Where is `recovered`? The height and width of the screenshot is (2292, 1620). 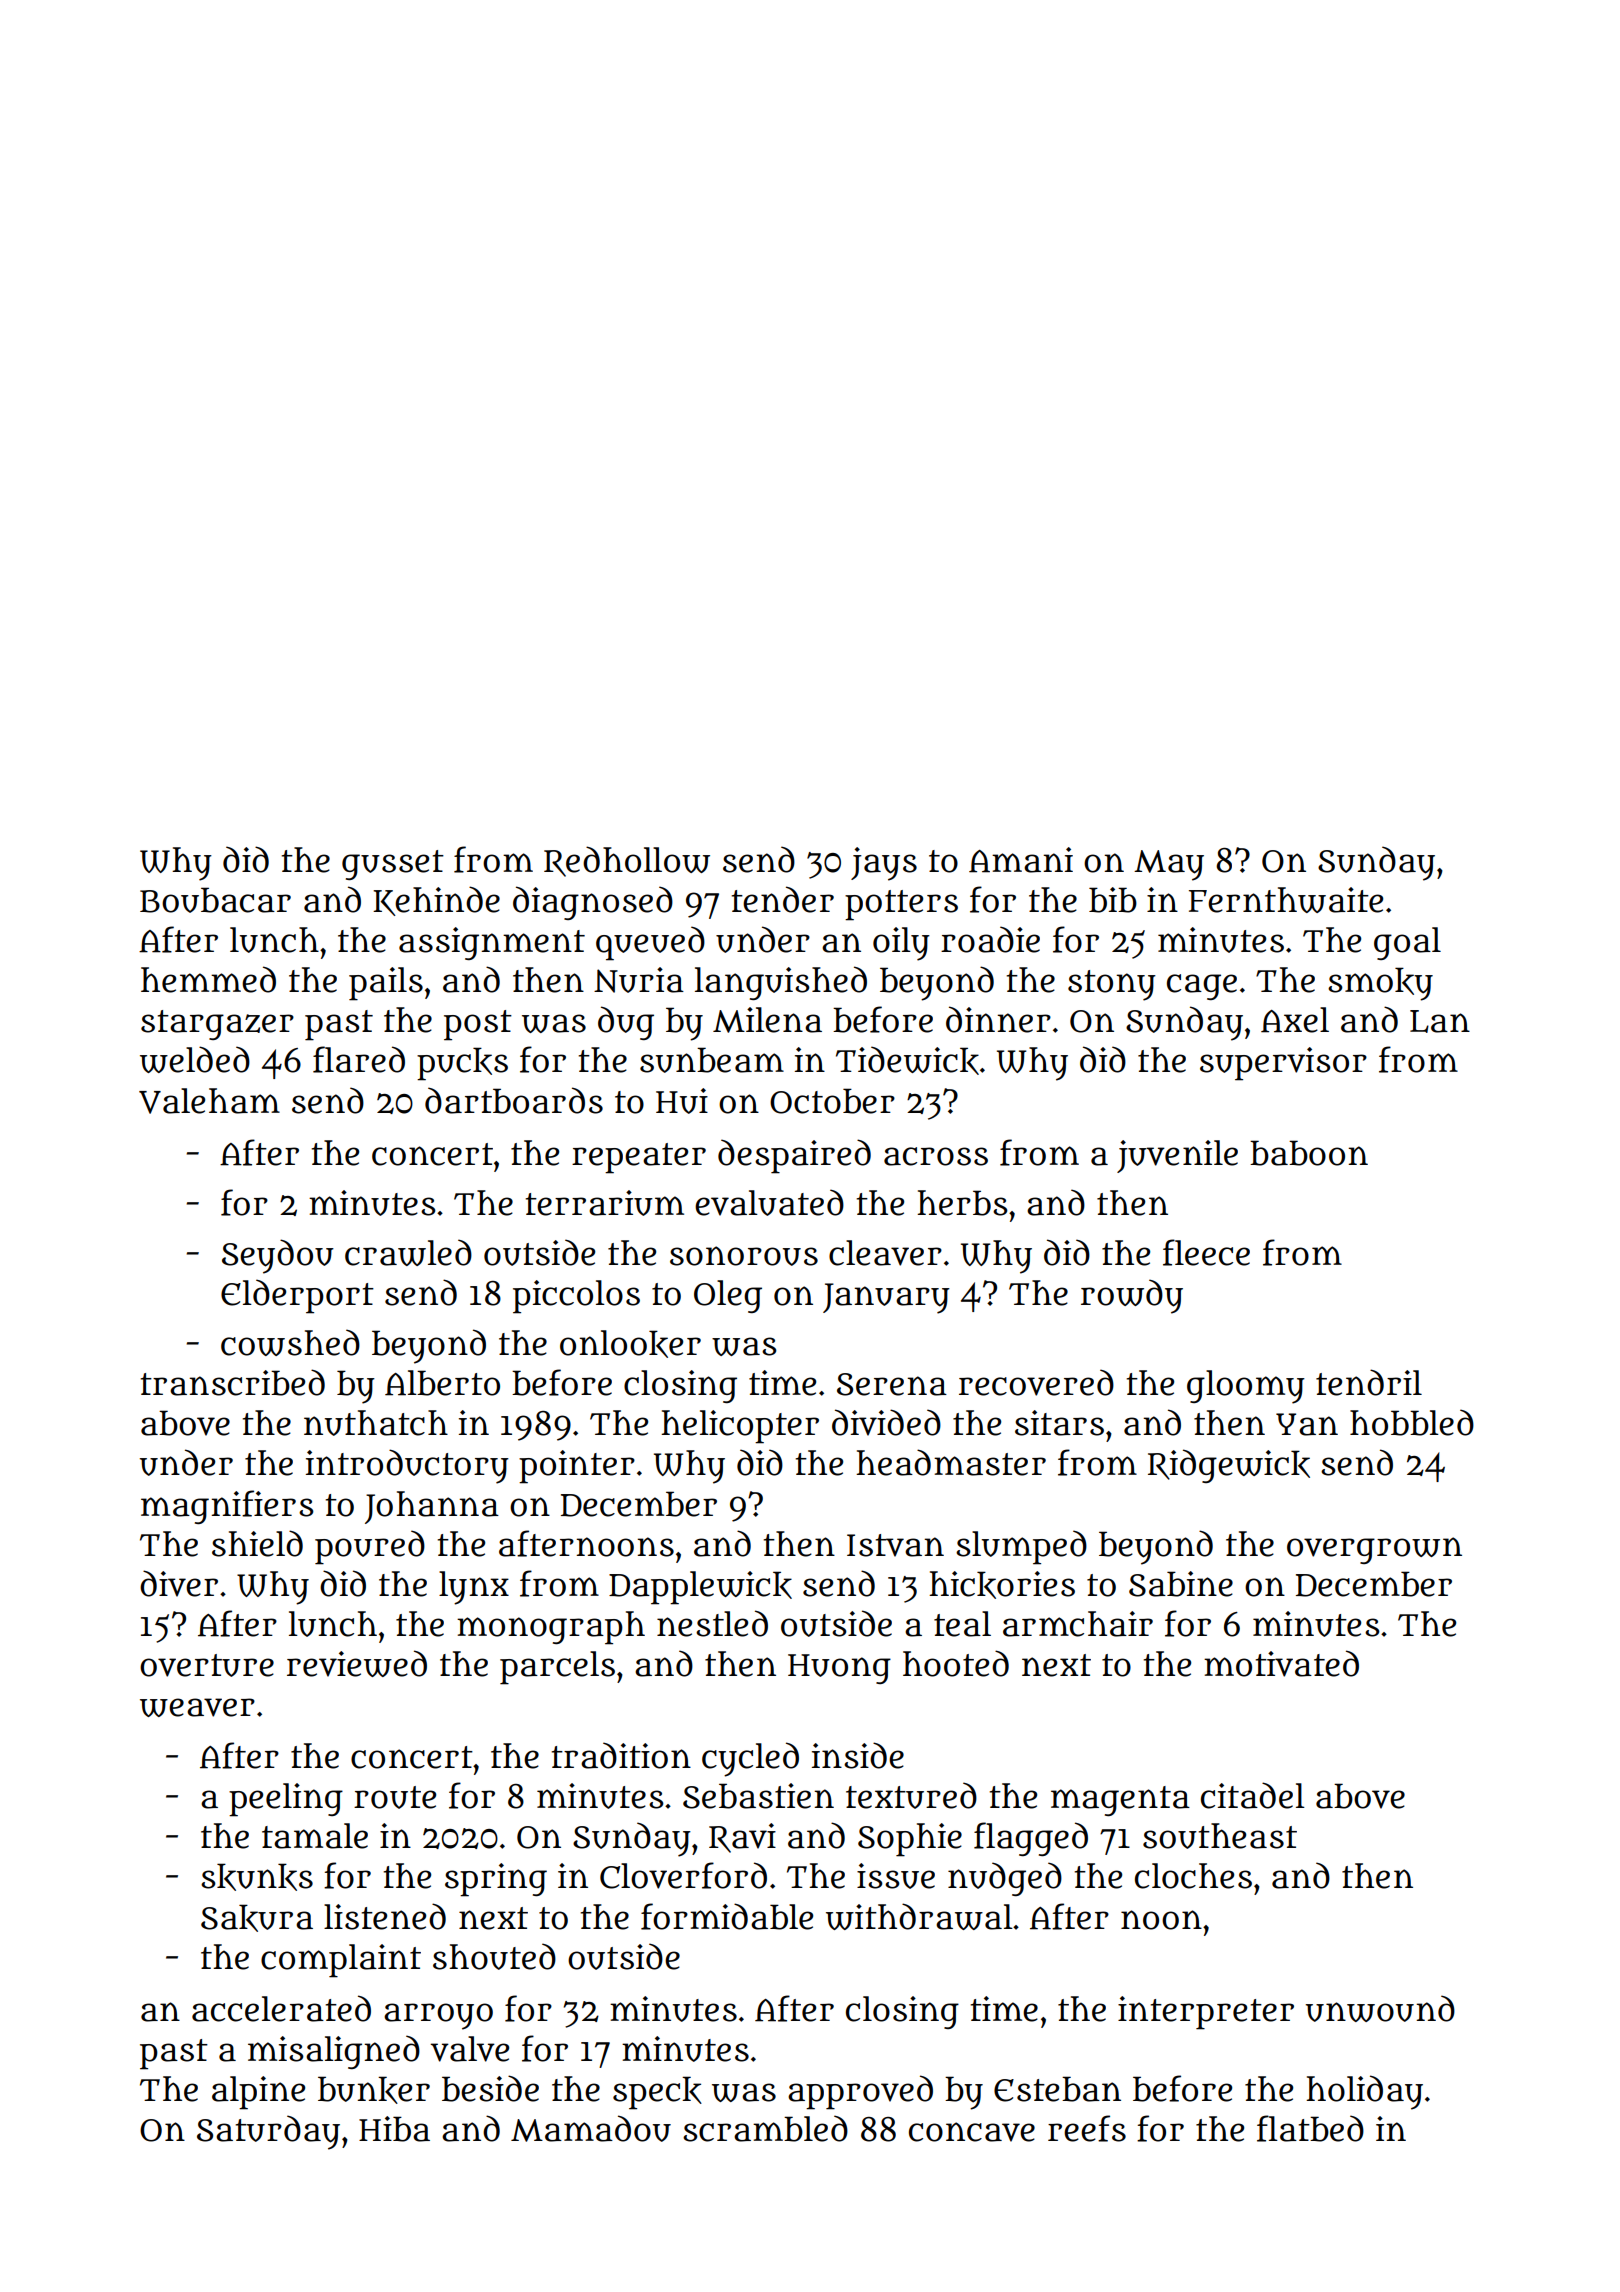
recovered is located at coordinates (1036, 1382).
